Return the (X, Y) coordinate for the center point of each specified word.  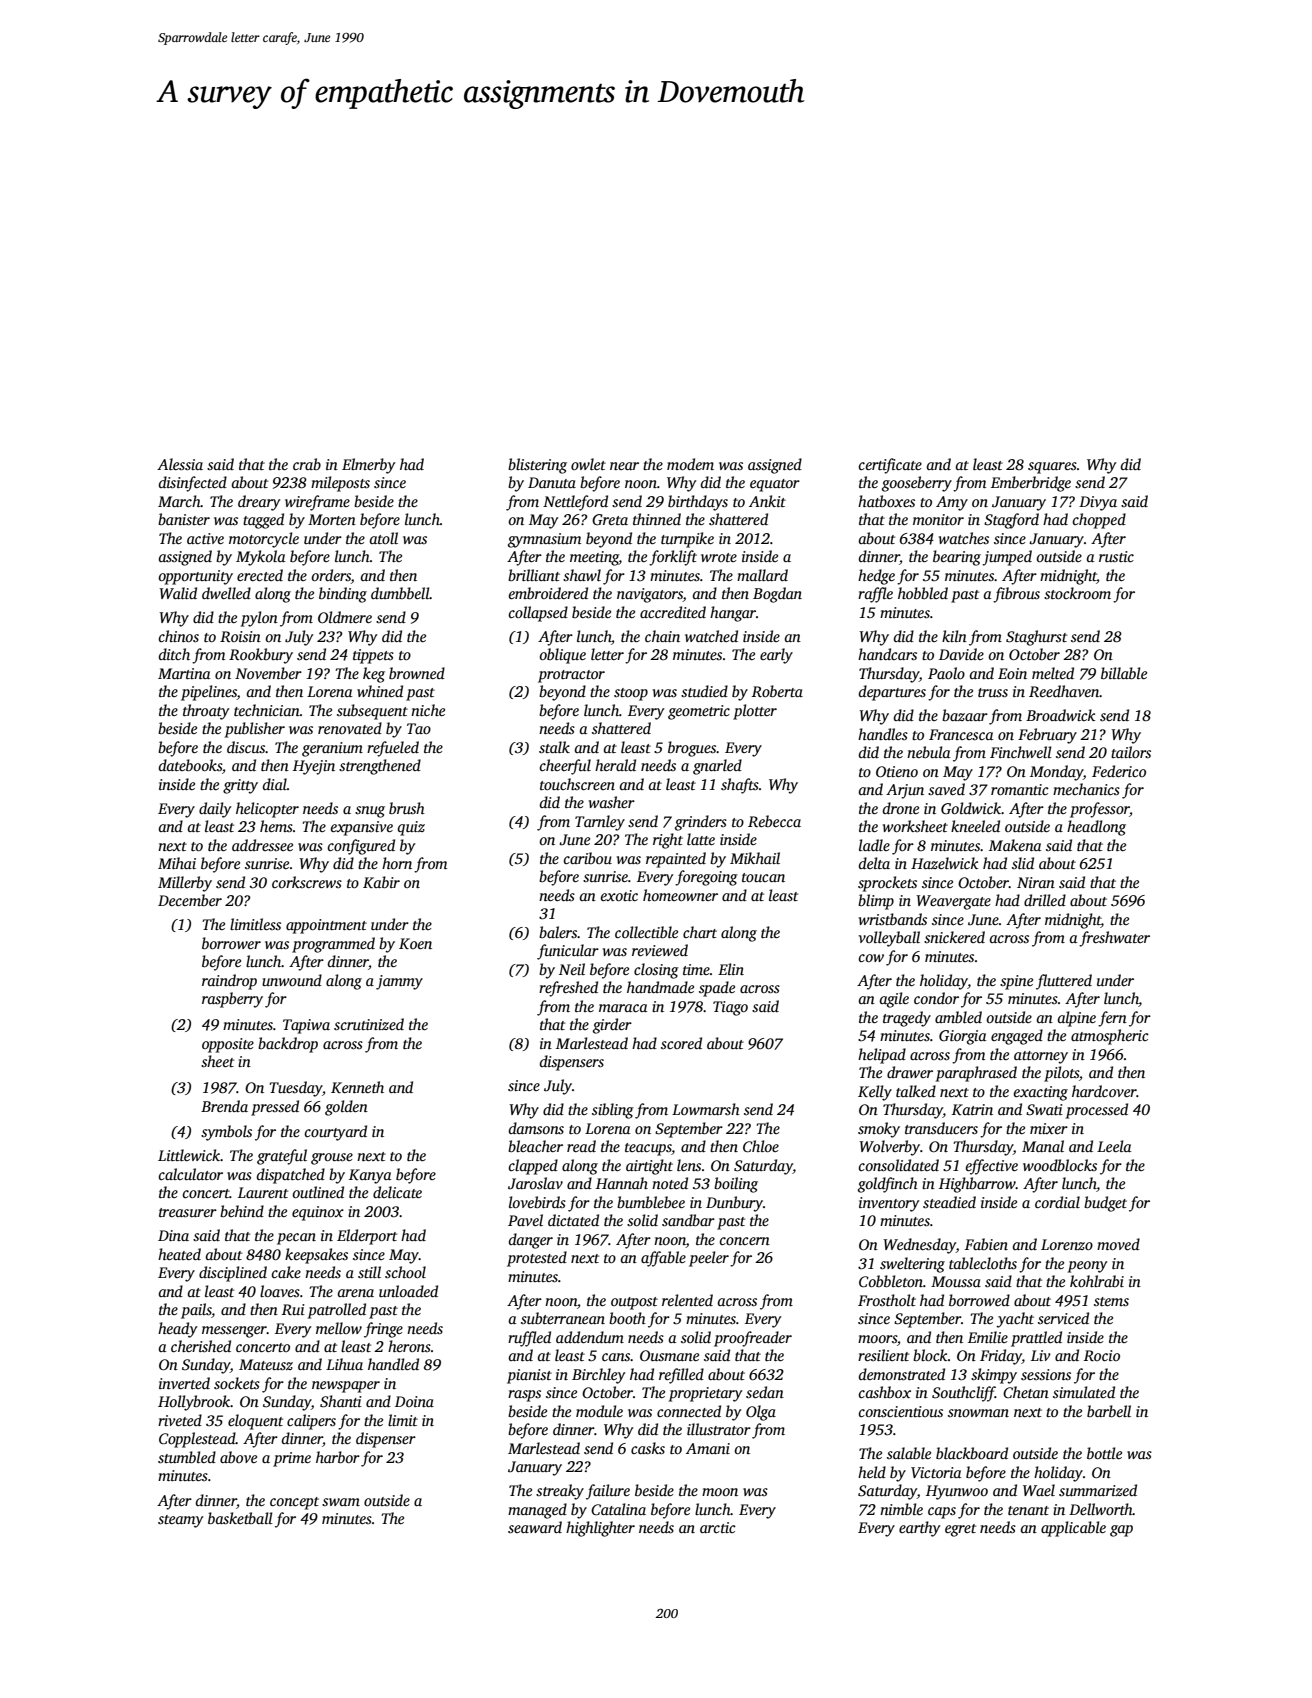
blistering (537, 466)
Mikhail (755, 858)
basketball (240, 1518)
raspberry (232, 1000)
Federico (1119, 771)
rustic (1116, 556)
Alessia (180, 464)
